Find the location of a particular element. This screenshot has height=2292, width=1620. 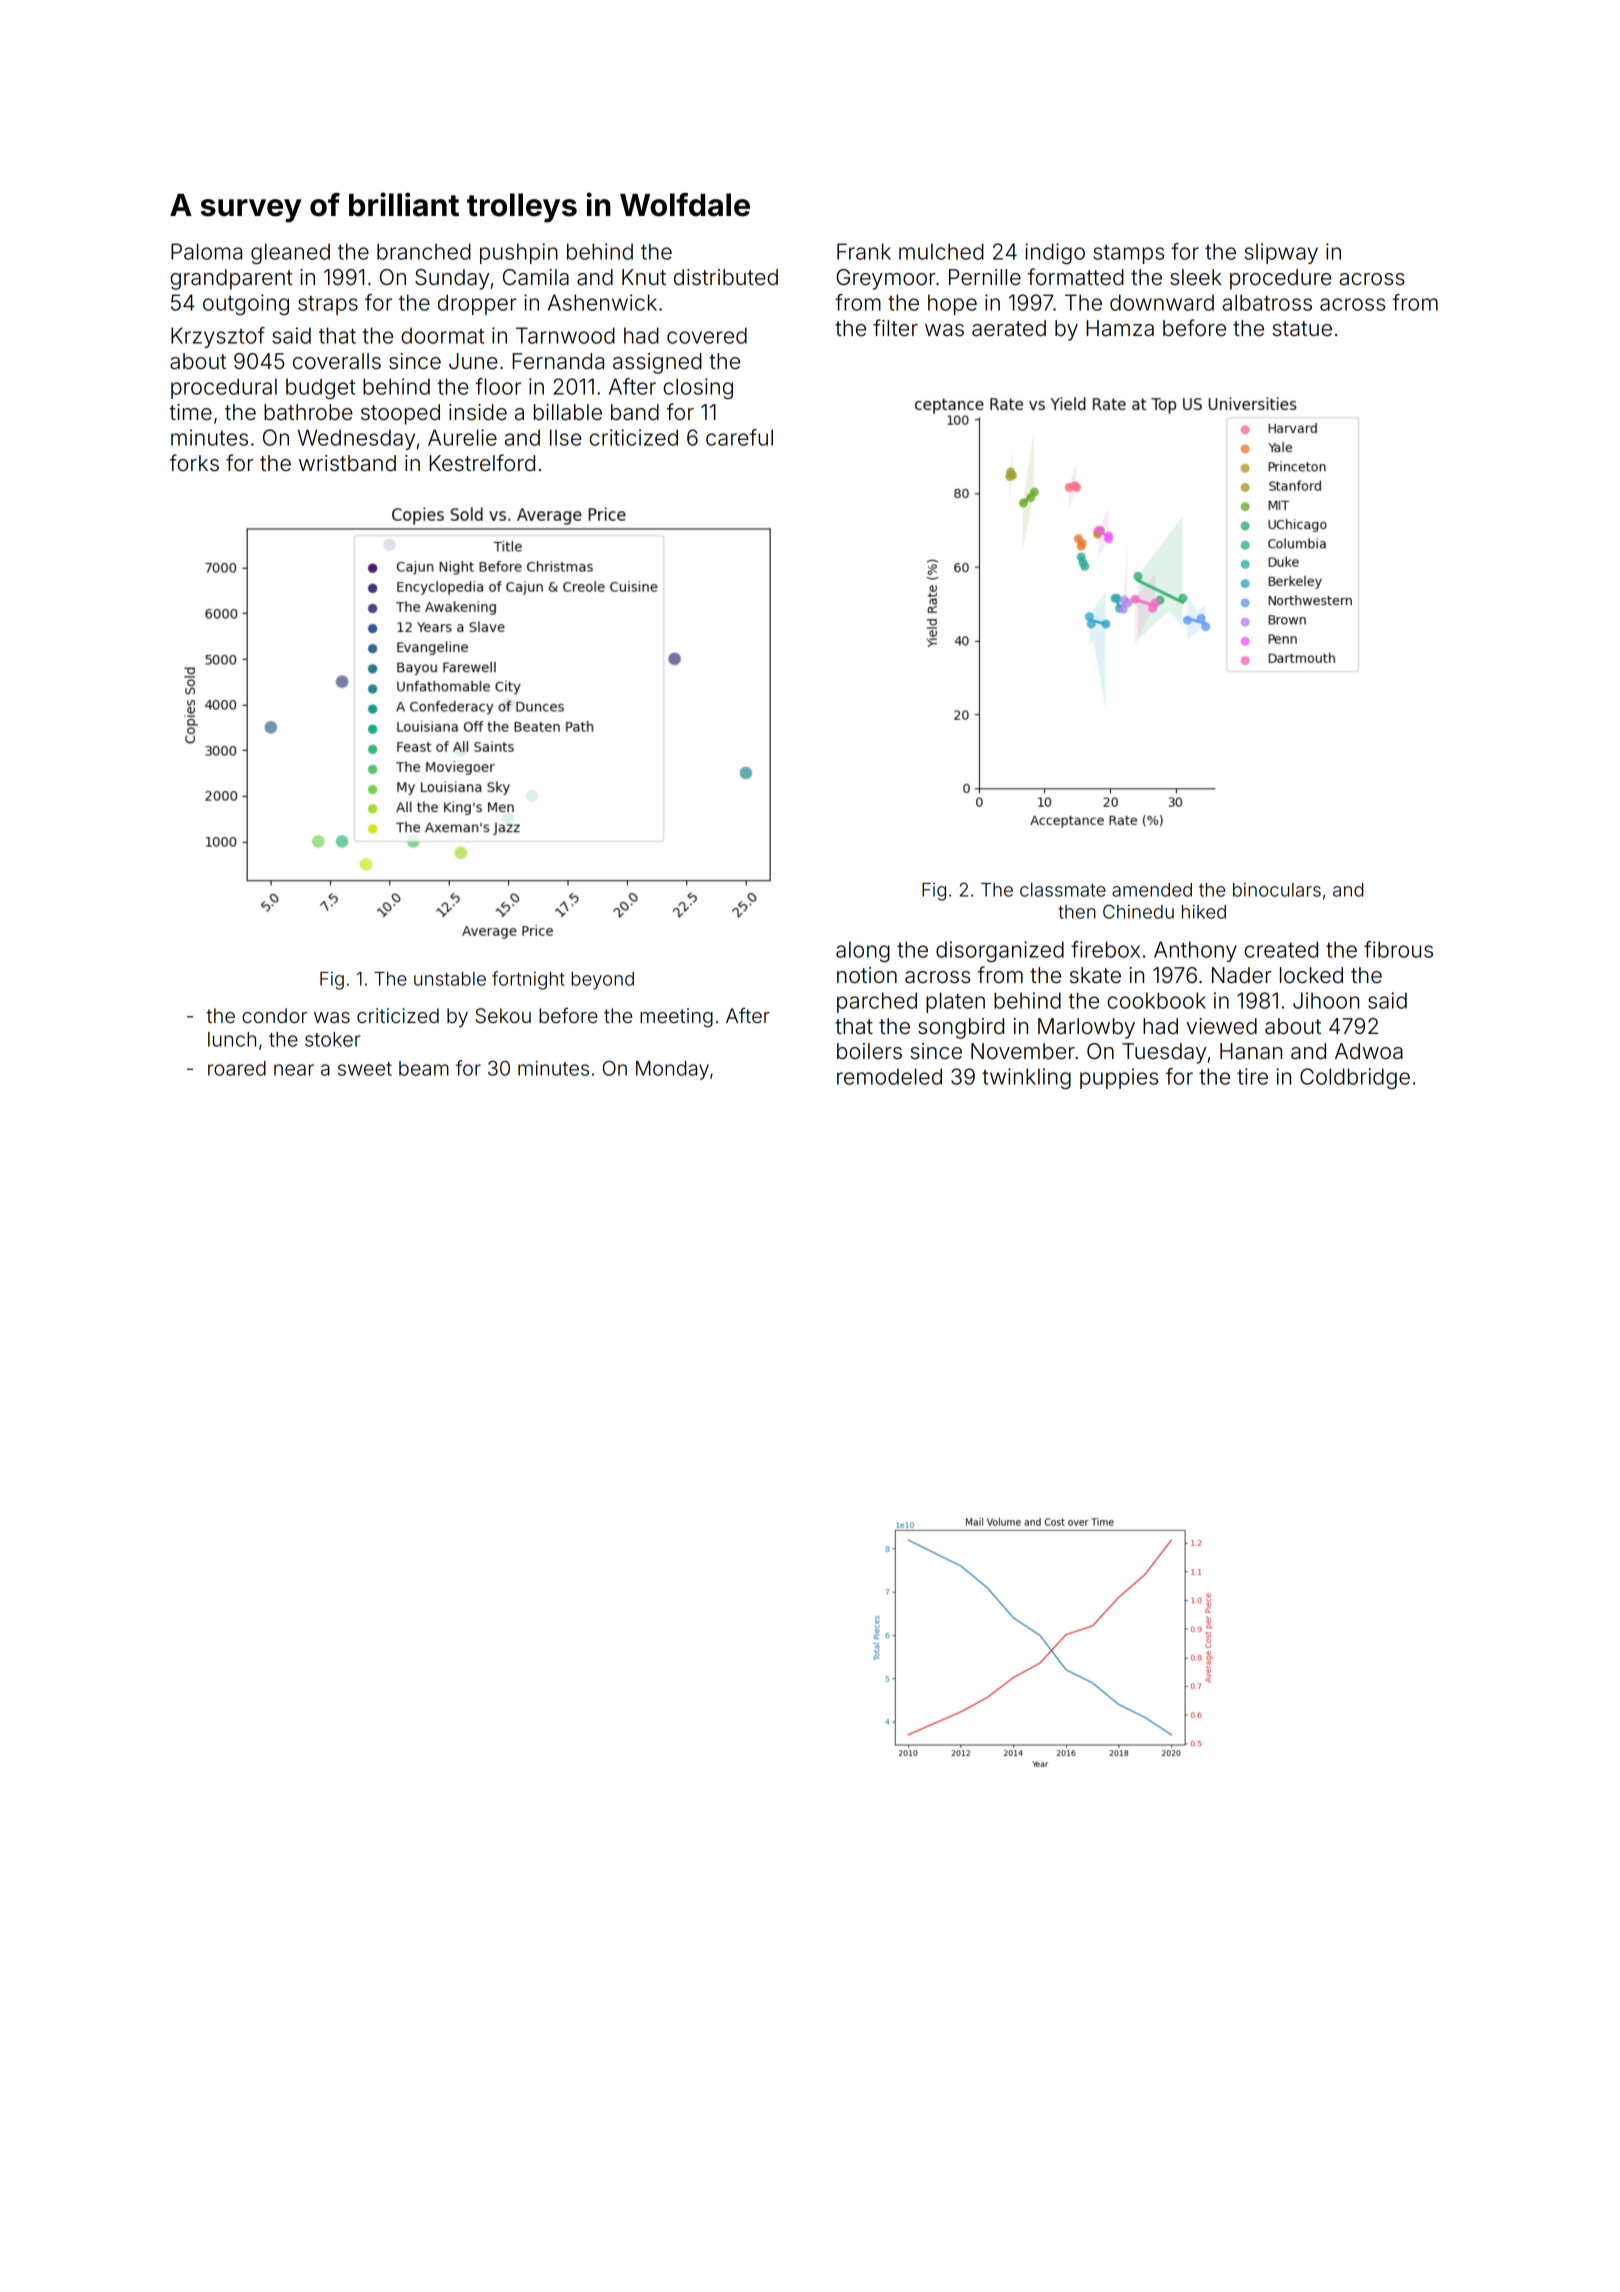

filter is located at coordinates (895, 328).
